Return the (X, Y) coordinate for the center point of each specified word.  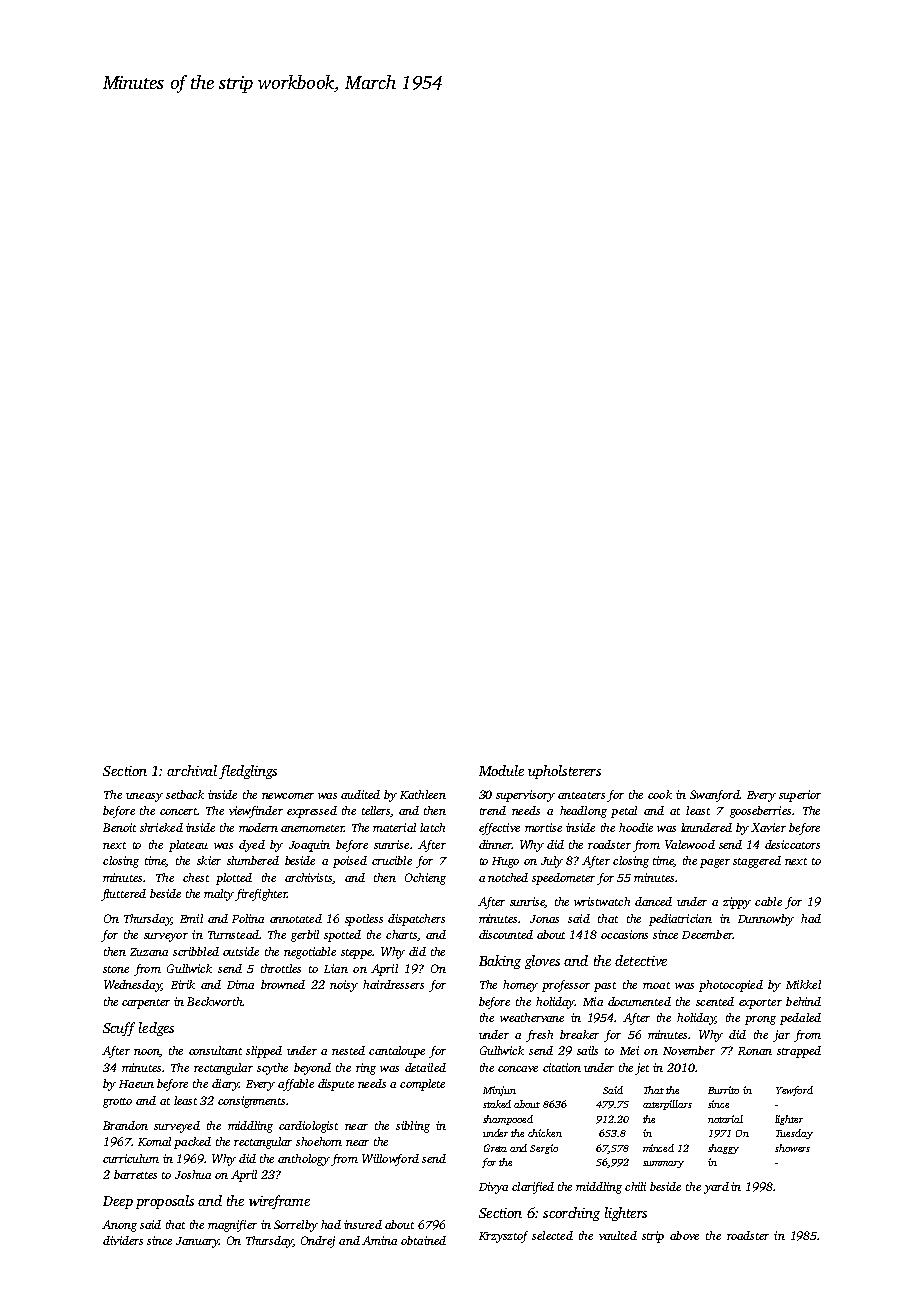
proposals (165, 1202)
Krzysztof (503, 1237)
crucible (392, 860)
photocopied (731, 986)
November (689, 1050)
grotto (117, 1103)
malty (219, 895)
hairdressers (393, 984)
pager (715, 863)
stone (116, 969)
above (684, 1235)
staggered (757, 862)
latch (432, 827)
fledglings (248, 772)
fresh (539, 1036)
